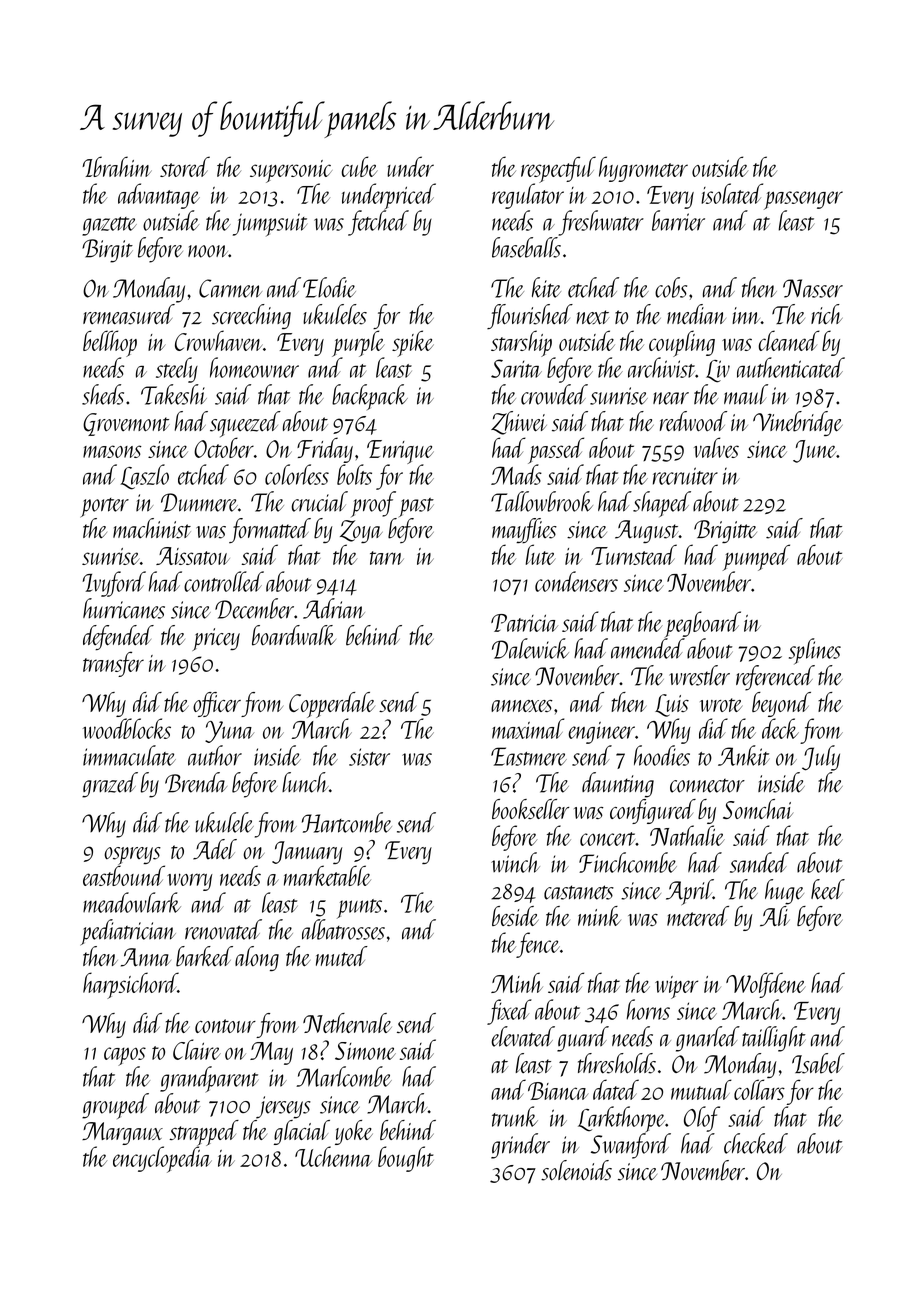  What do you see at coordinates (332, 705) in the screenshot?
I see `Copperdale` at bounding box center [332, 705].
